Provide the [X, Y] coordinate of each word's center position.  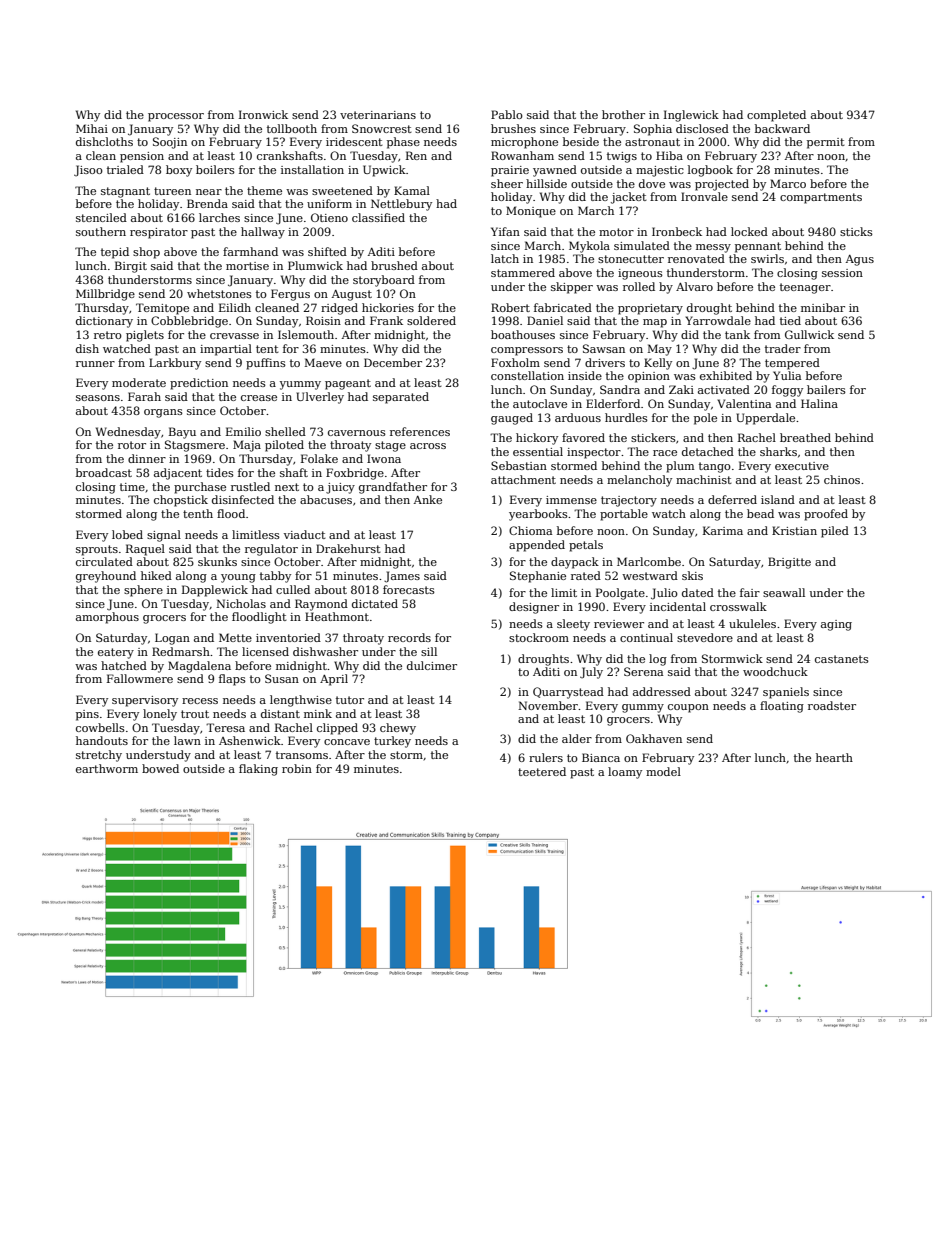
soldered [431, 320]
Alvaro [694, 286]
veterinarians [378, 115]
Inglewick [691, 116]
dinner [147, 458]
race [665, 453]
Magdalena [199, 667]
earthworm [107, 768]
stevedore [705, 637]
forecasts [409, 589]
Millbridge [105, 295]
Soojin [170, 143]
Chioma [530, 530]
